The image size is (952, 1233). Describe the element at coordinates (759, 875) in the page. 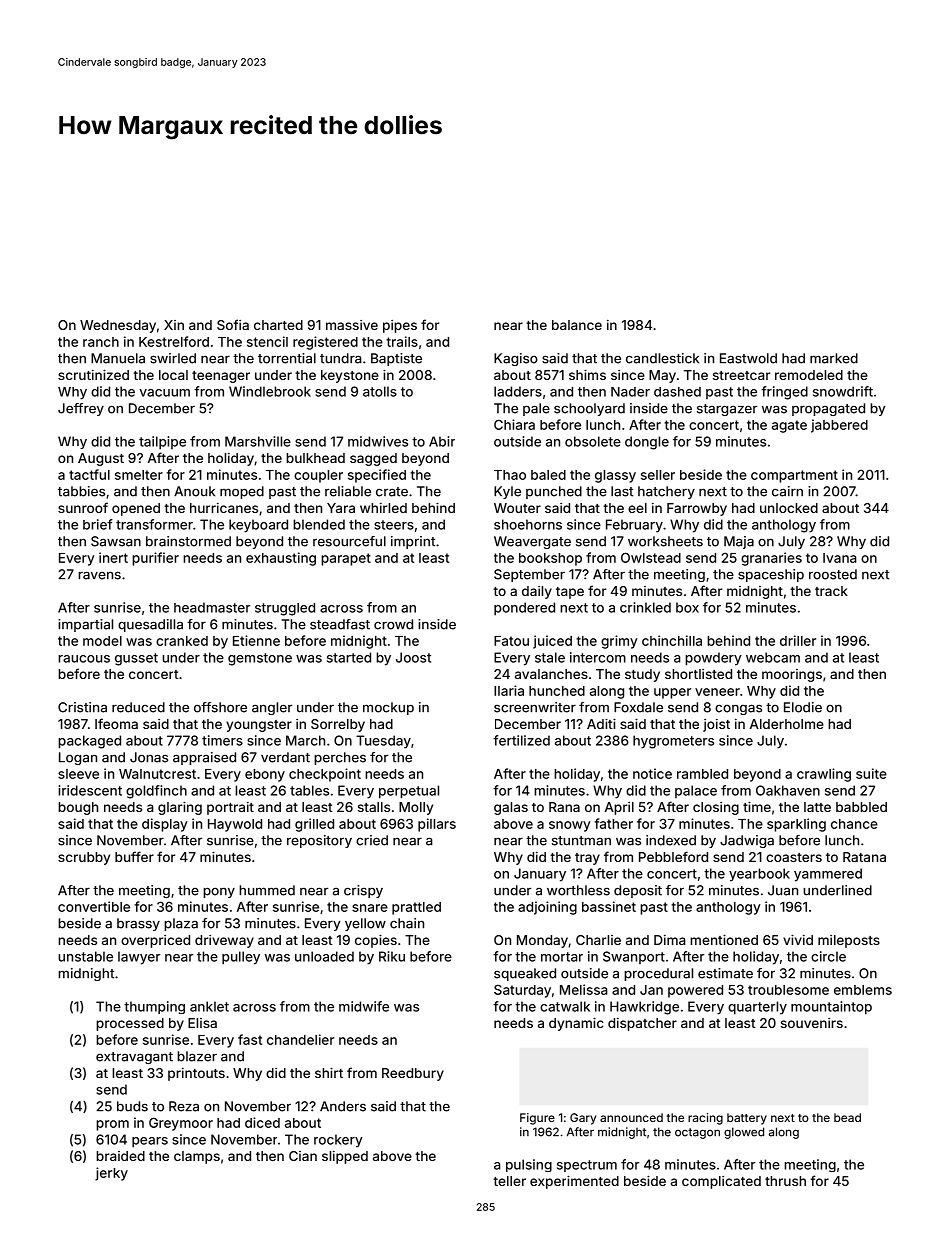

I see `yearbook` at that location.
